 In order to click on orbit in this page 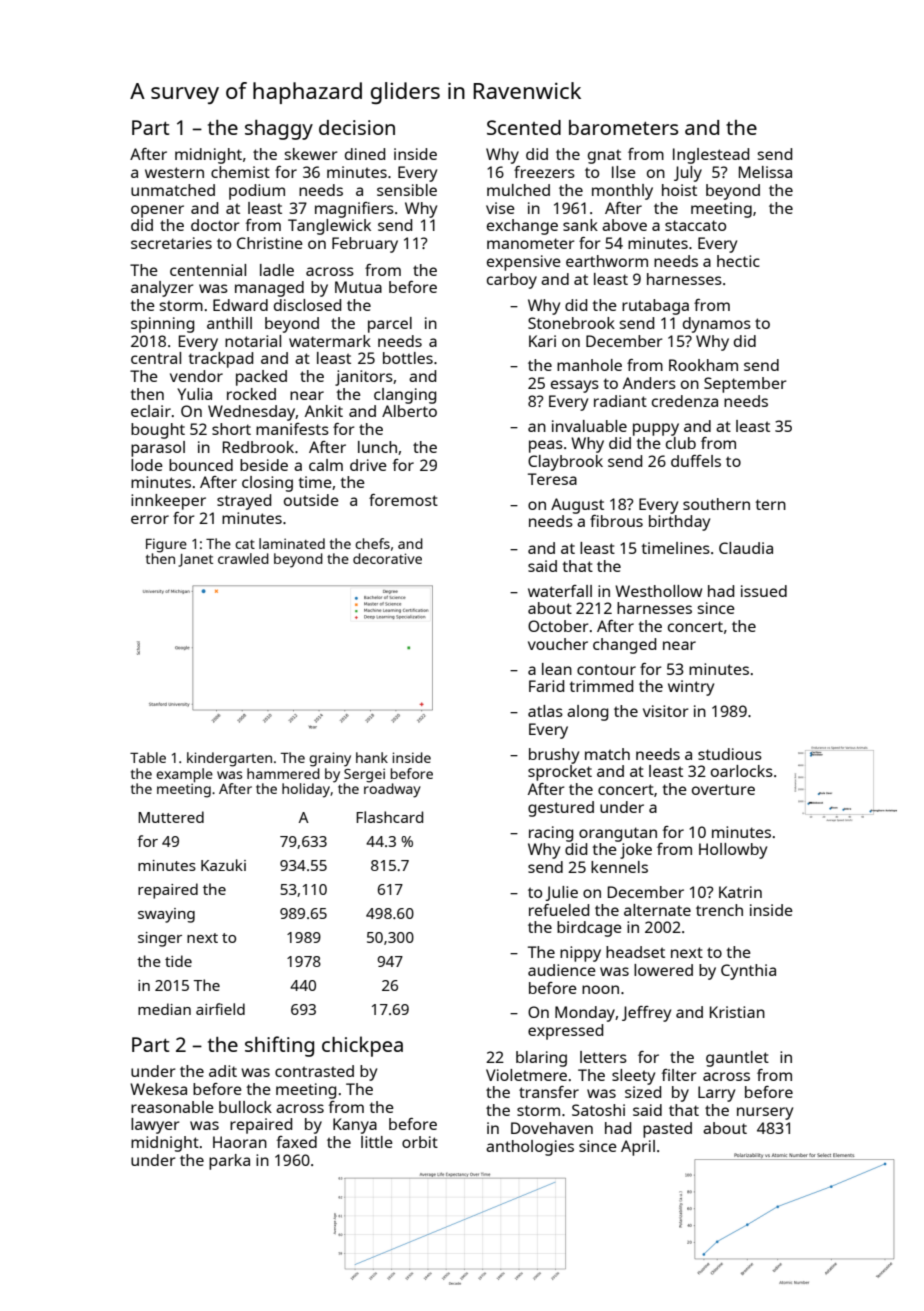, I will do `click(420, 1142)`.
